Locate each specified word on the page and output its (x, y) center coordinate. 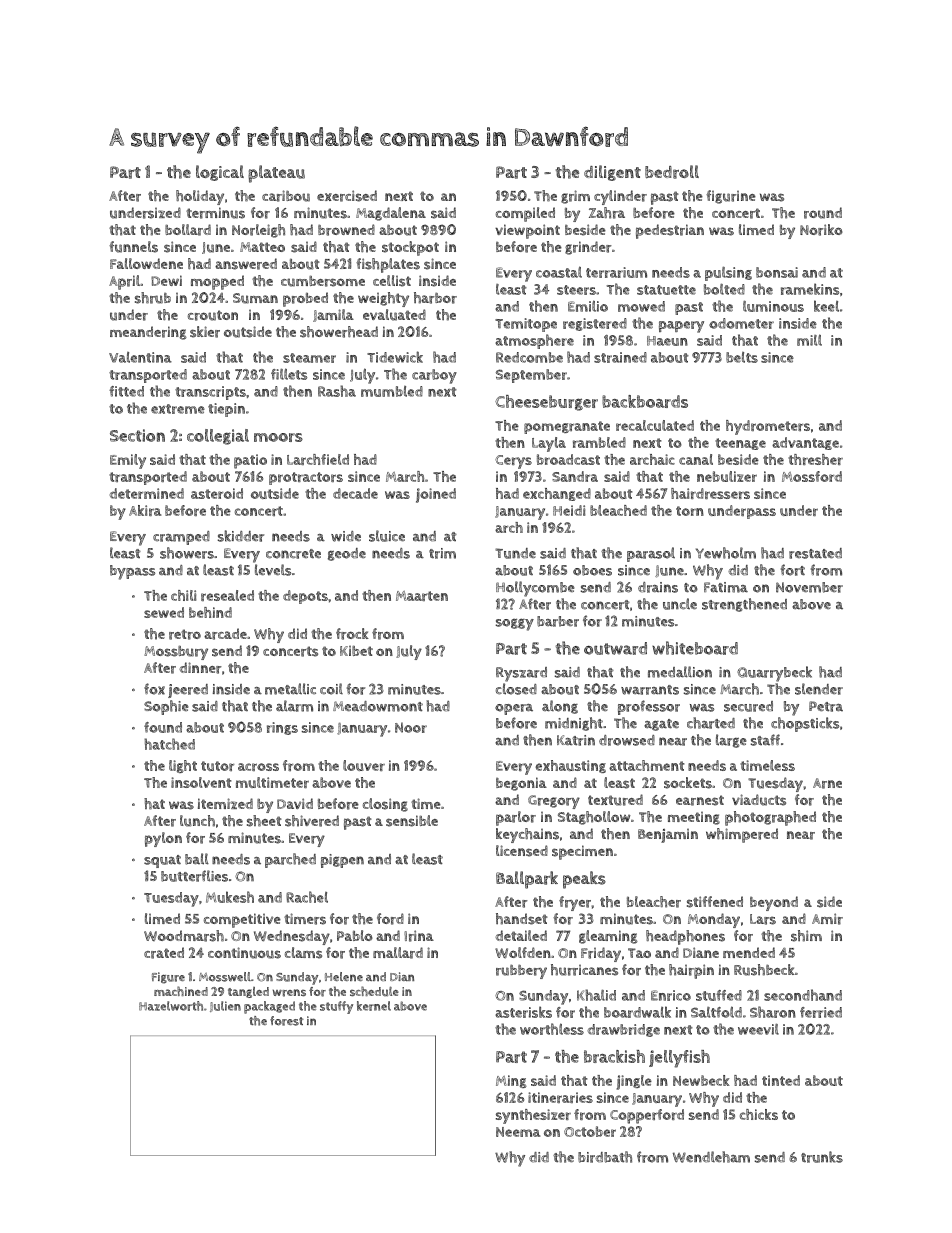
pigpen (342, 861)
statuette (666, 290)
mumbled (392, 391)
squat (162, 861)
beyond (774, 903)
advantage (805, 443)
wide (346, 536)
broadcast (568, 459)
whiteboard (695, 648)
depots (305, 597)
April (124, 282)
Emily (128, 461)
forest (287, 1021)
